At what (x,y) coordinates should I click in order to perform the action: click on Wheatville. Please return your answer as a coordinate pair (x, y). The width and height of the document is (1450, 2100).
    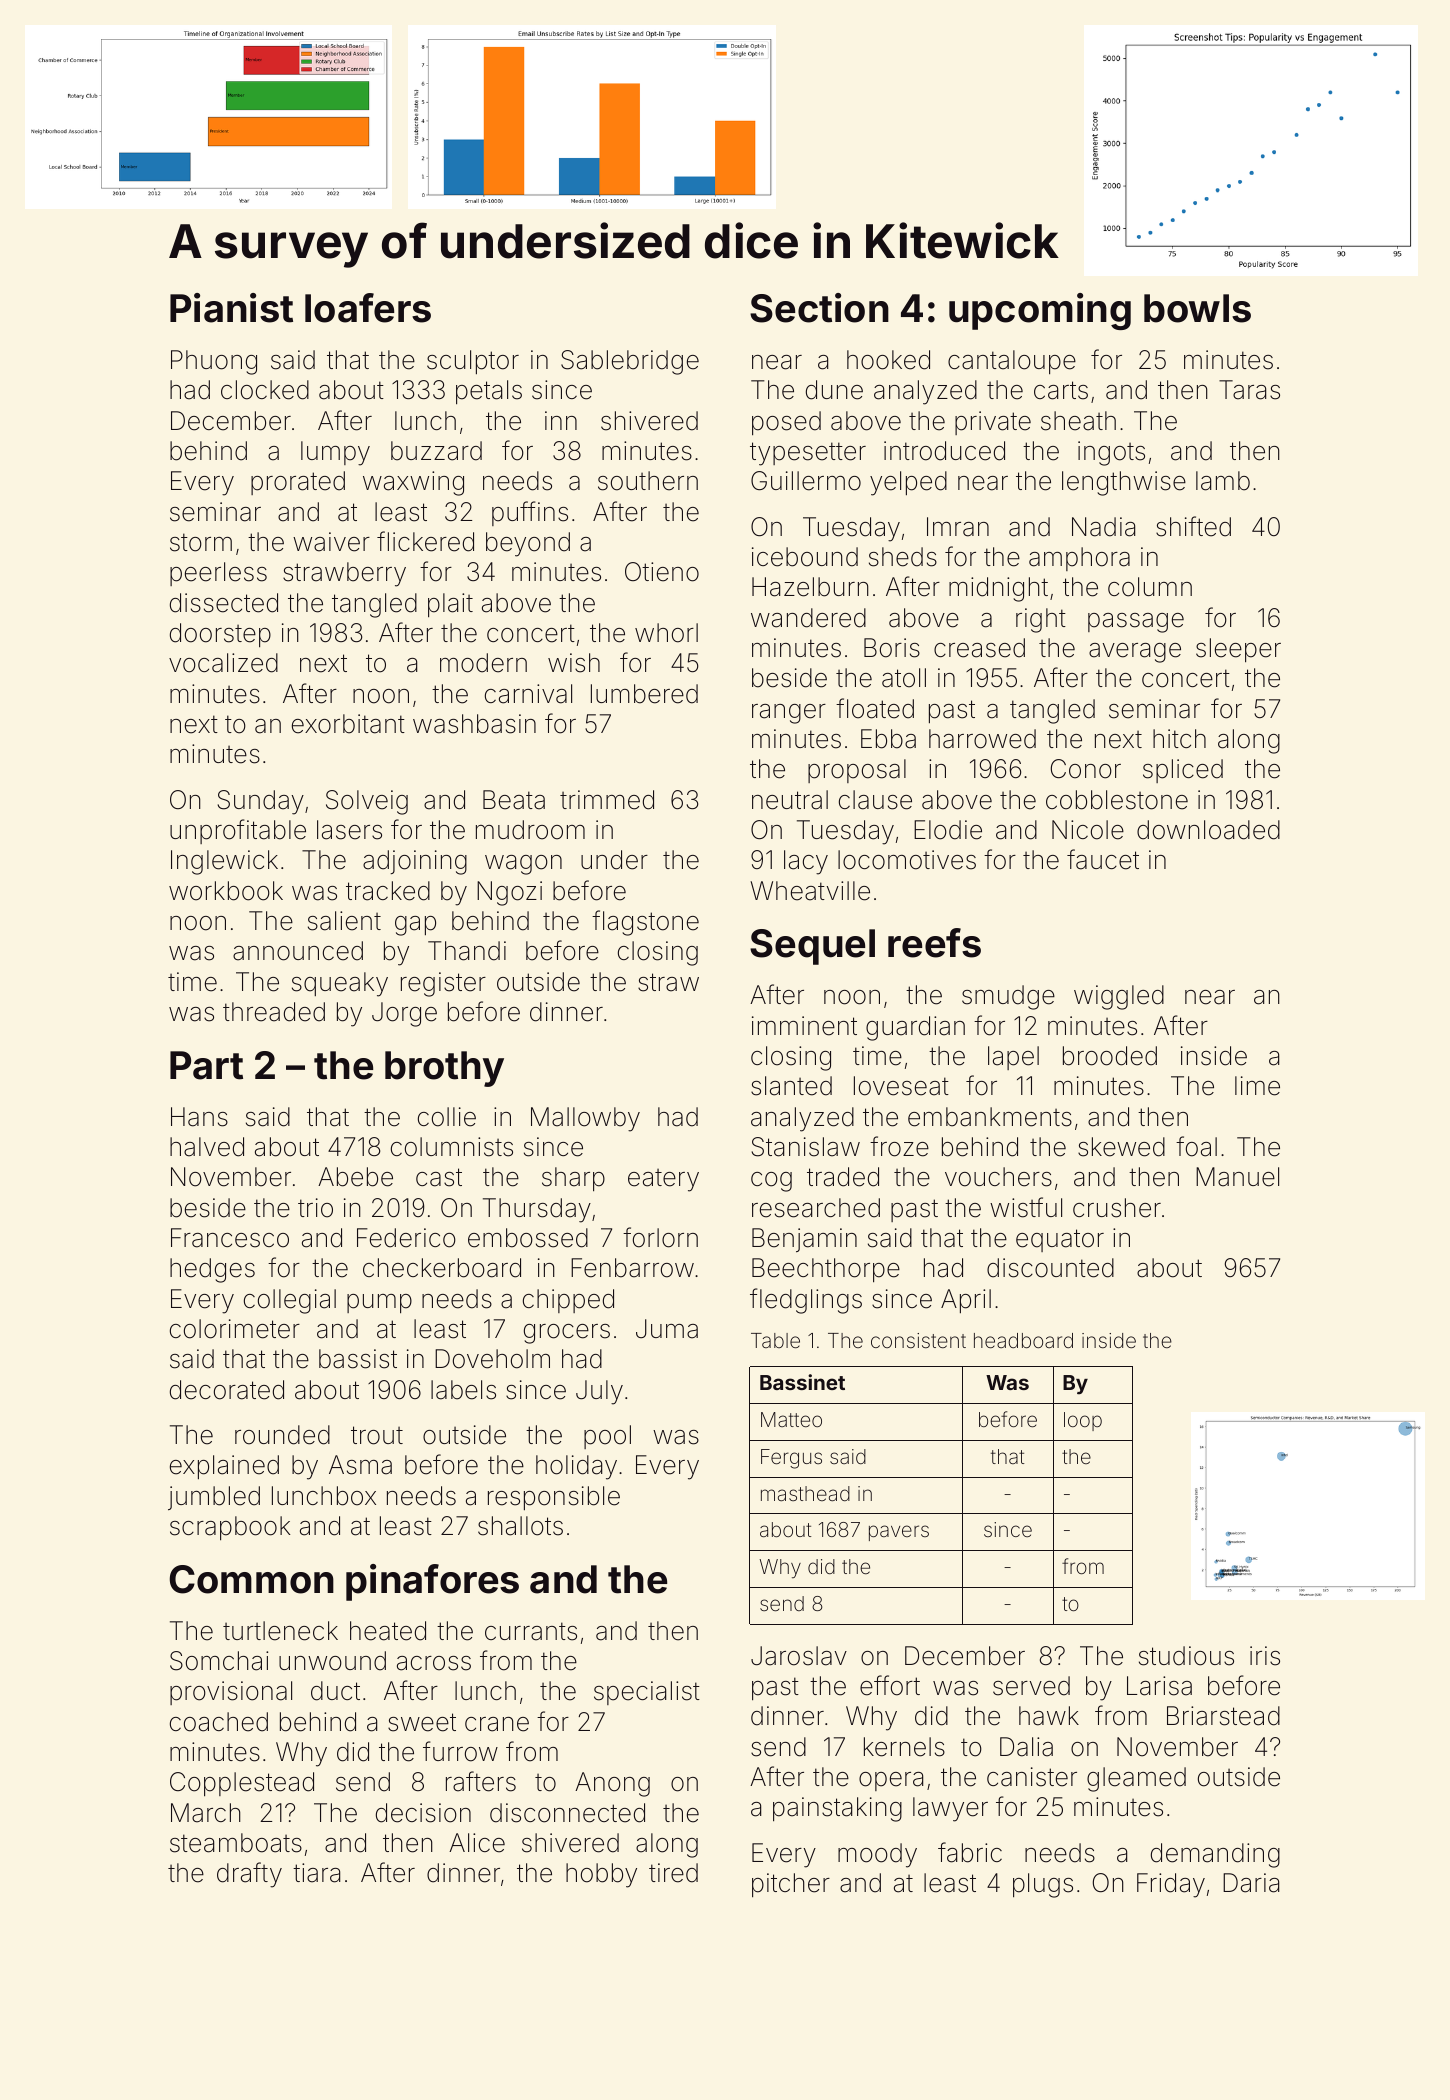
    Looking at the image, I should click on (810, 891).
